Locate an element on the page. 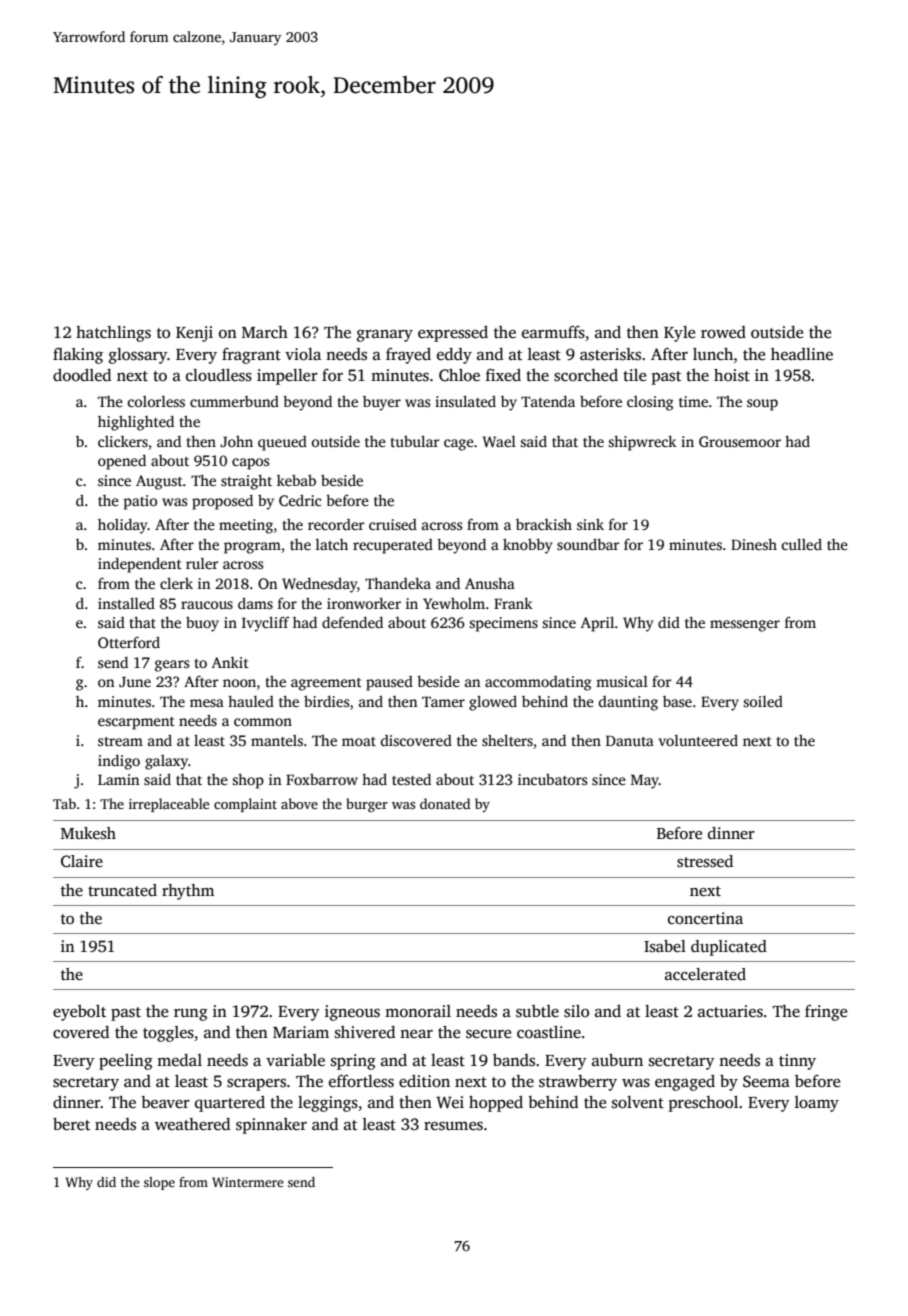 The height and width of the page is (1316, 908). messenger is located at coordinates (745, 626).
